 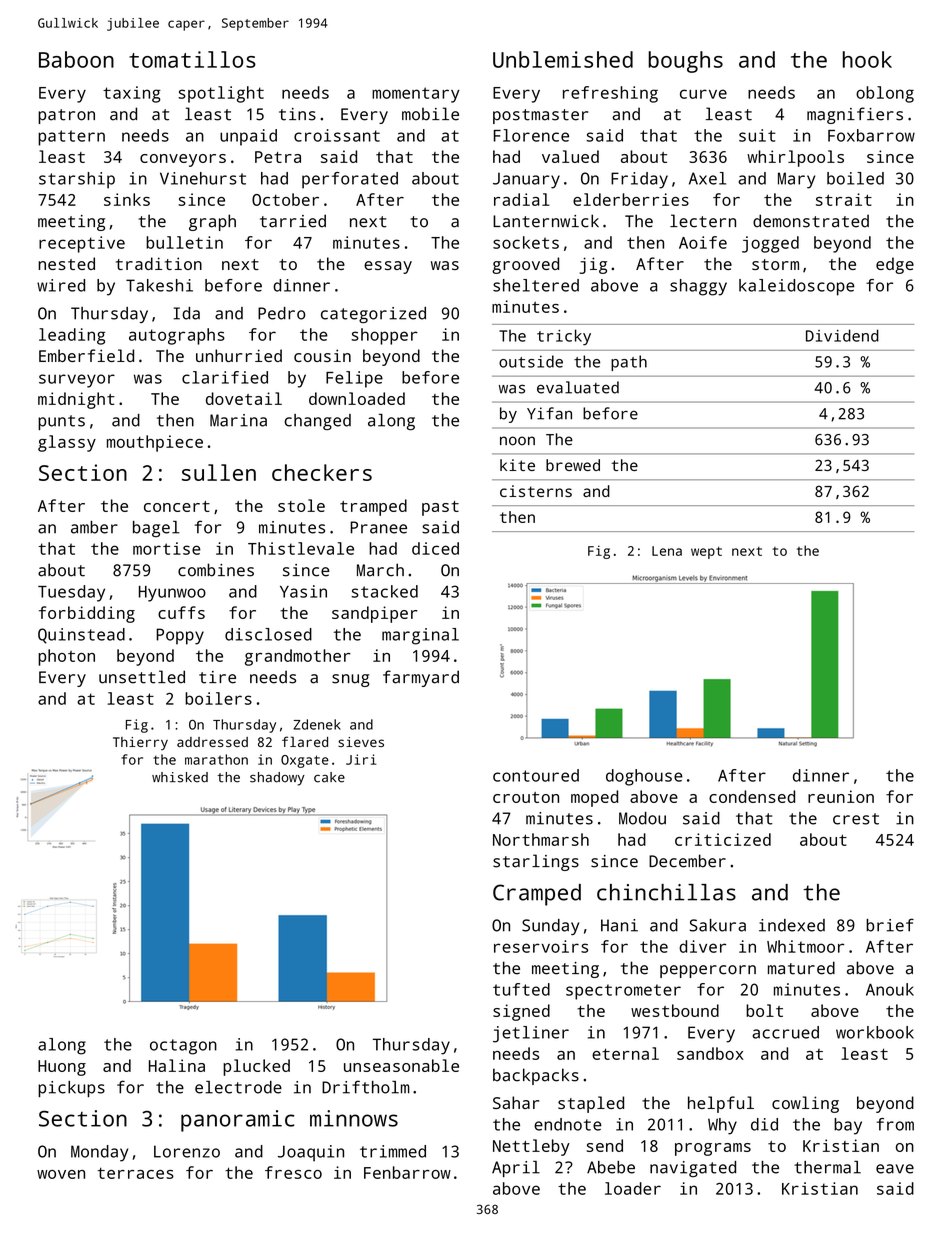 What do you see at coordinates (675, 1010) in the screenshot?
I see `westbound` at bounding box center [675, 1010].
